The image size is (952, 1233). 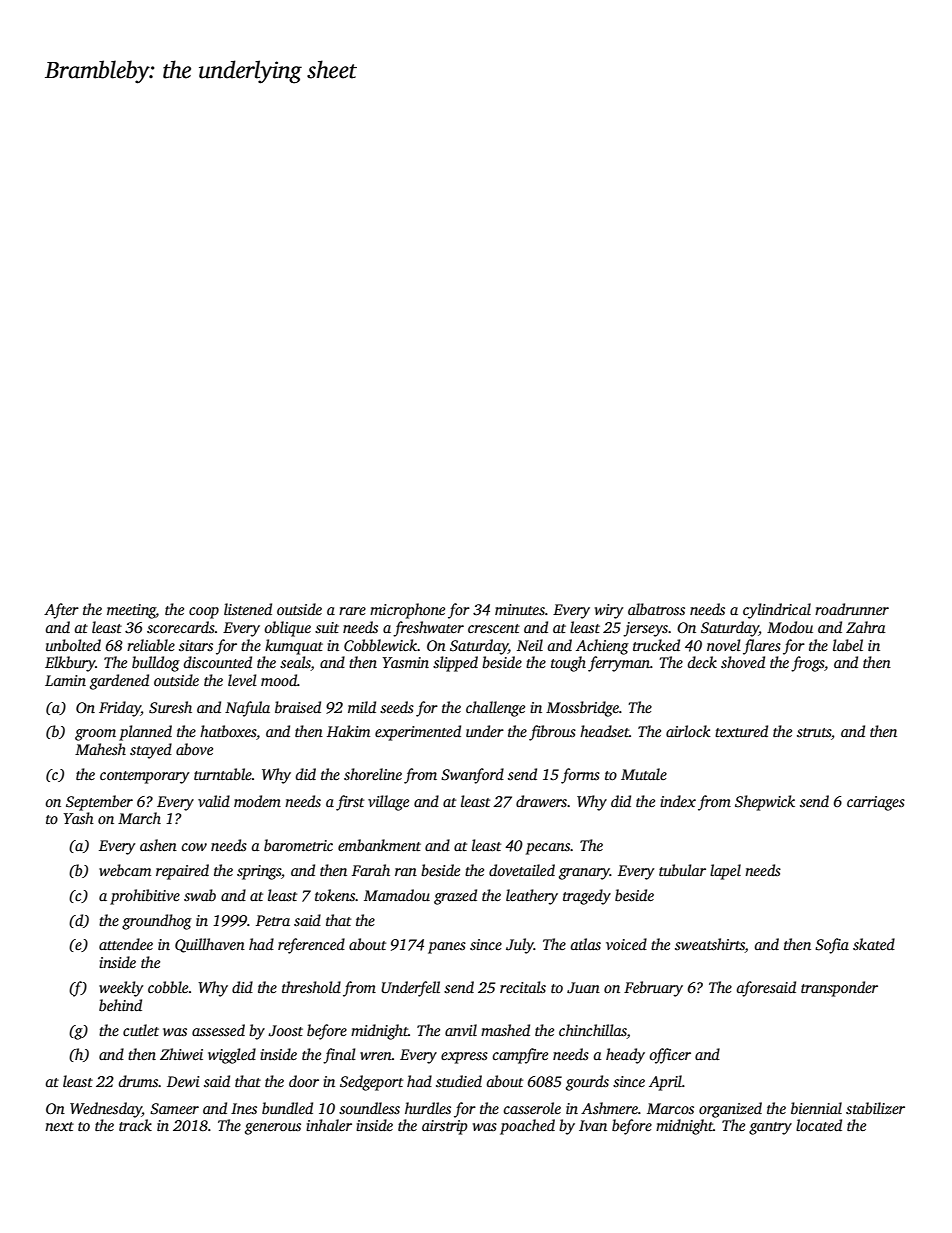 I want to click on Lamin, so click(x=65, y=680).
